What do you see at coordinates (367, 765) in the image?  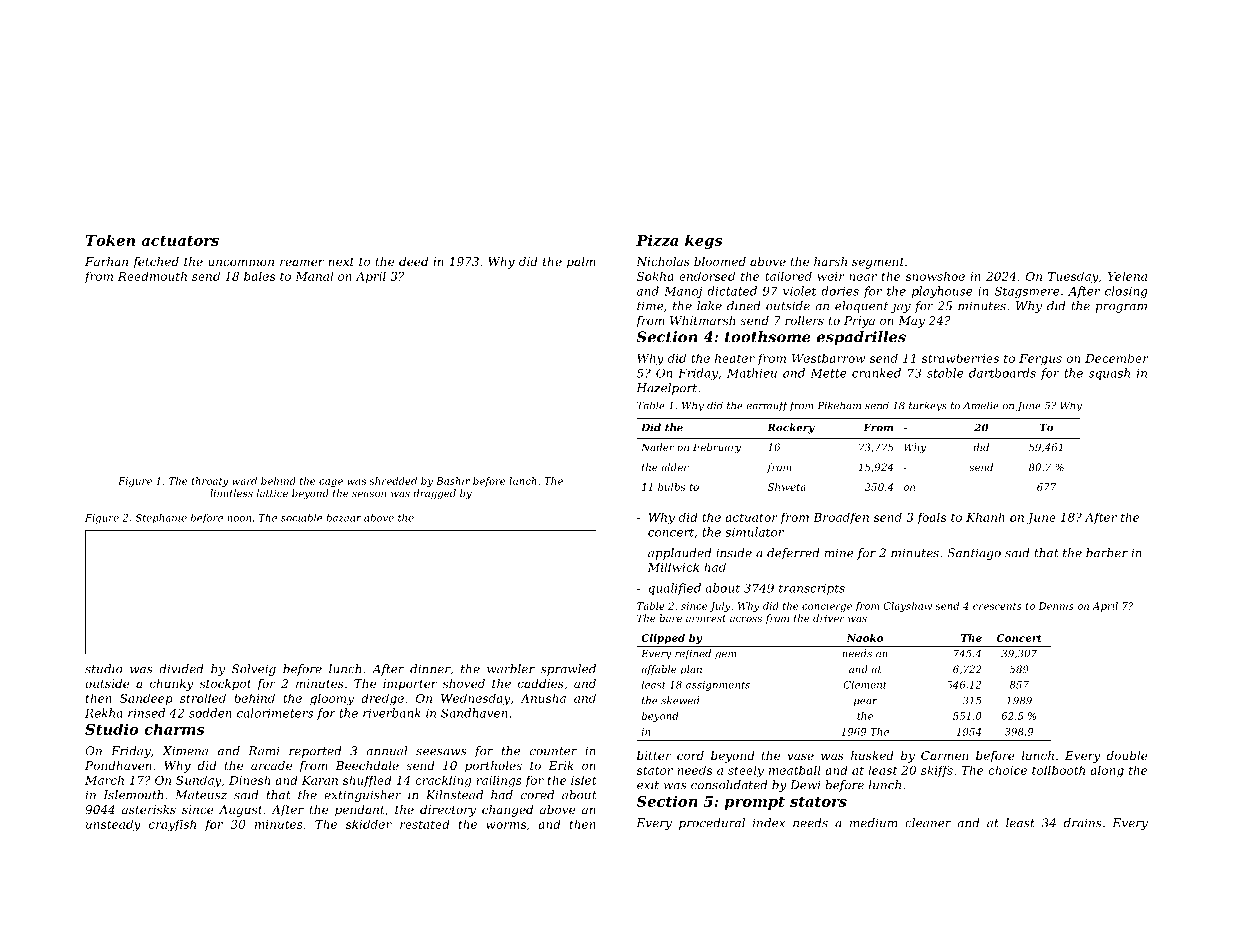 I see `Beechdale` at bounding box center [367, 765].
